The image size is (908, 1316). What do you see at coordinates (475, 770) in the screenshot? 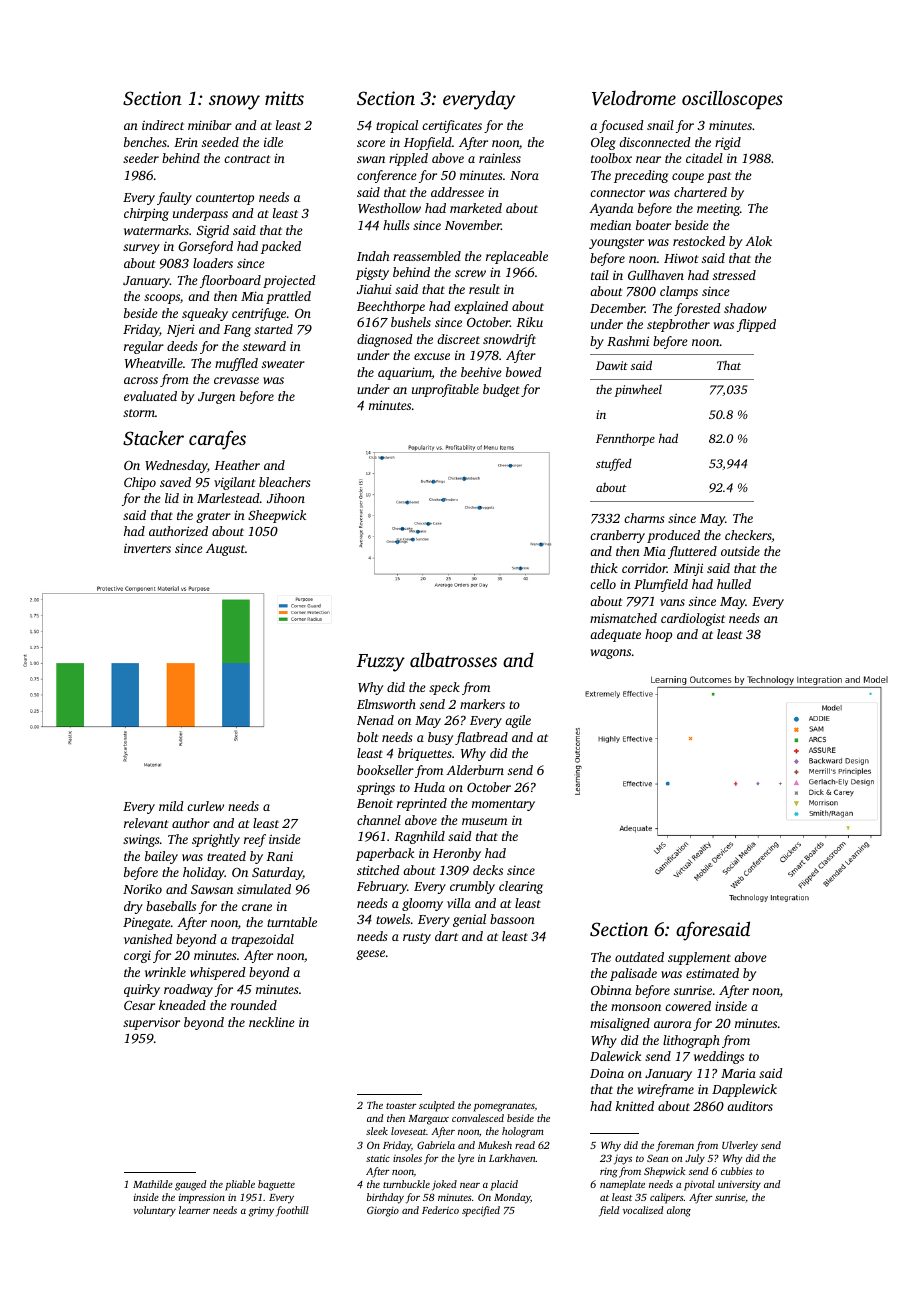
I see `Alderburn` at bounding box center [475, 770].
